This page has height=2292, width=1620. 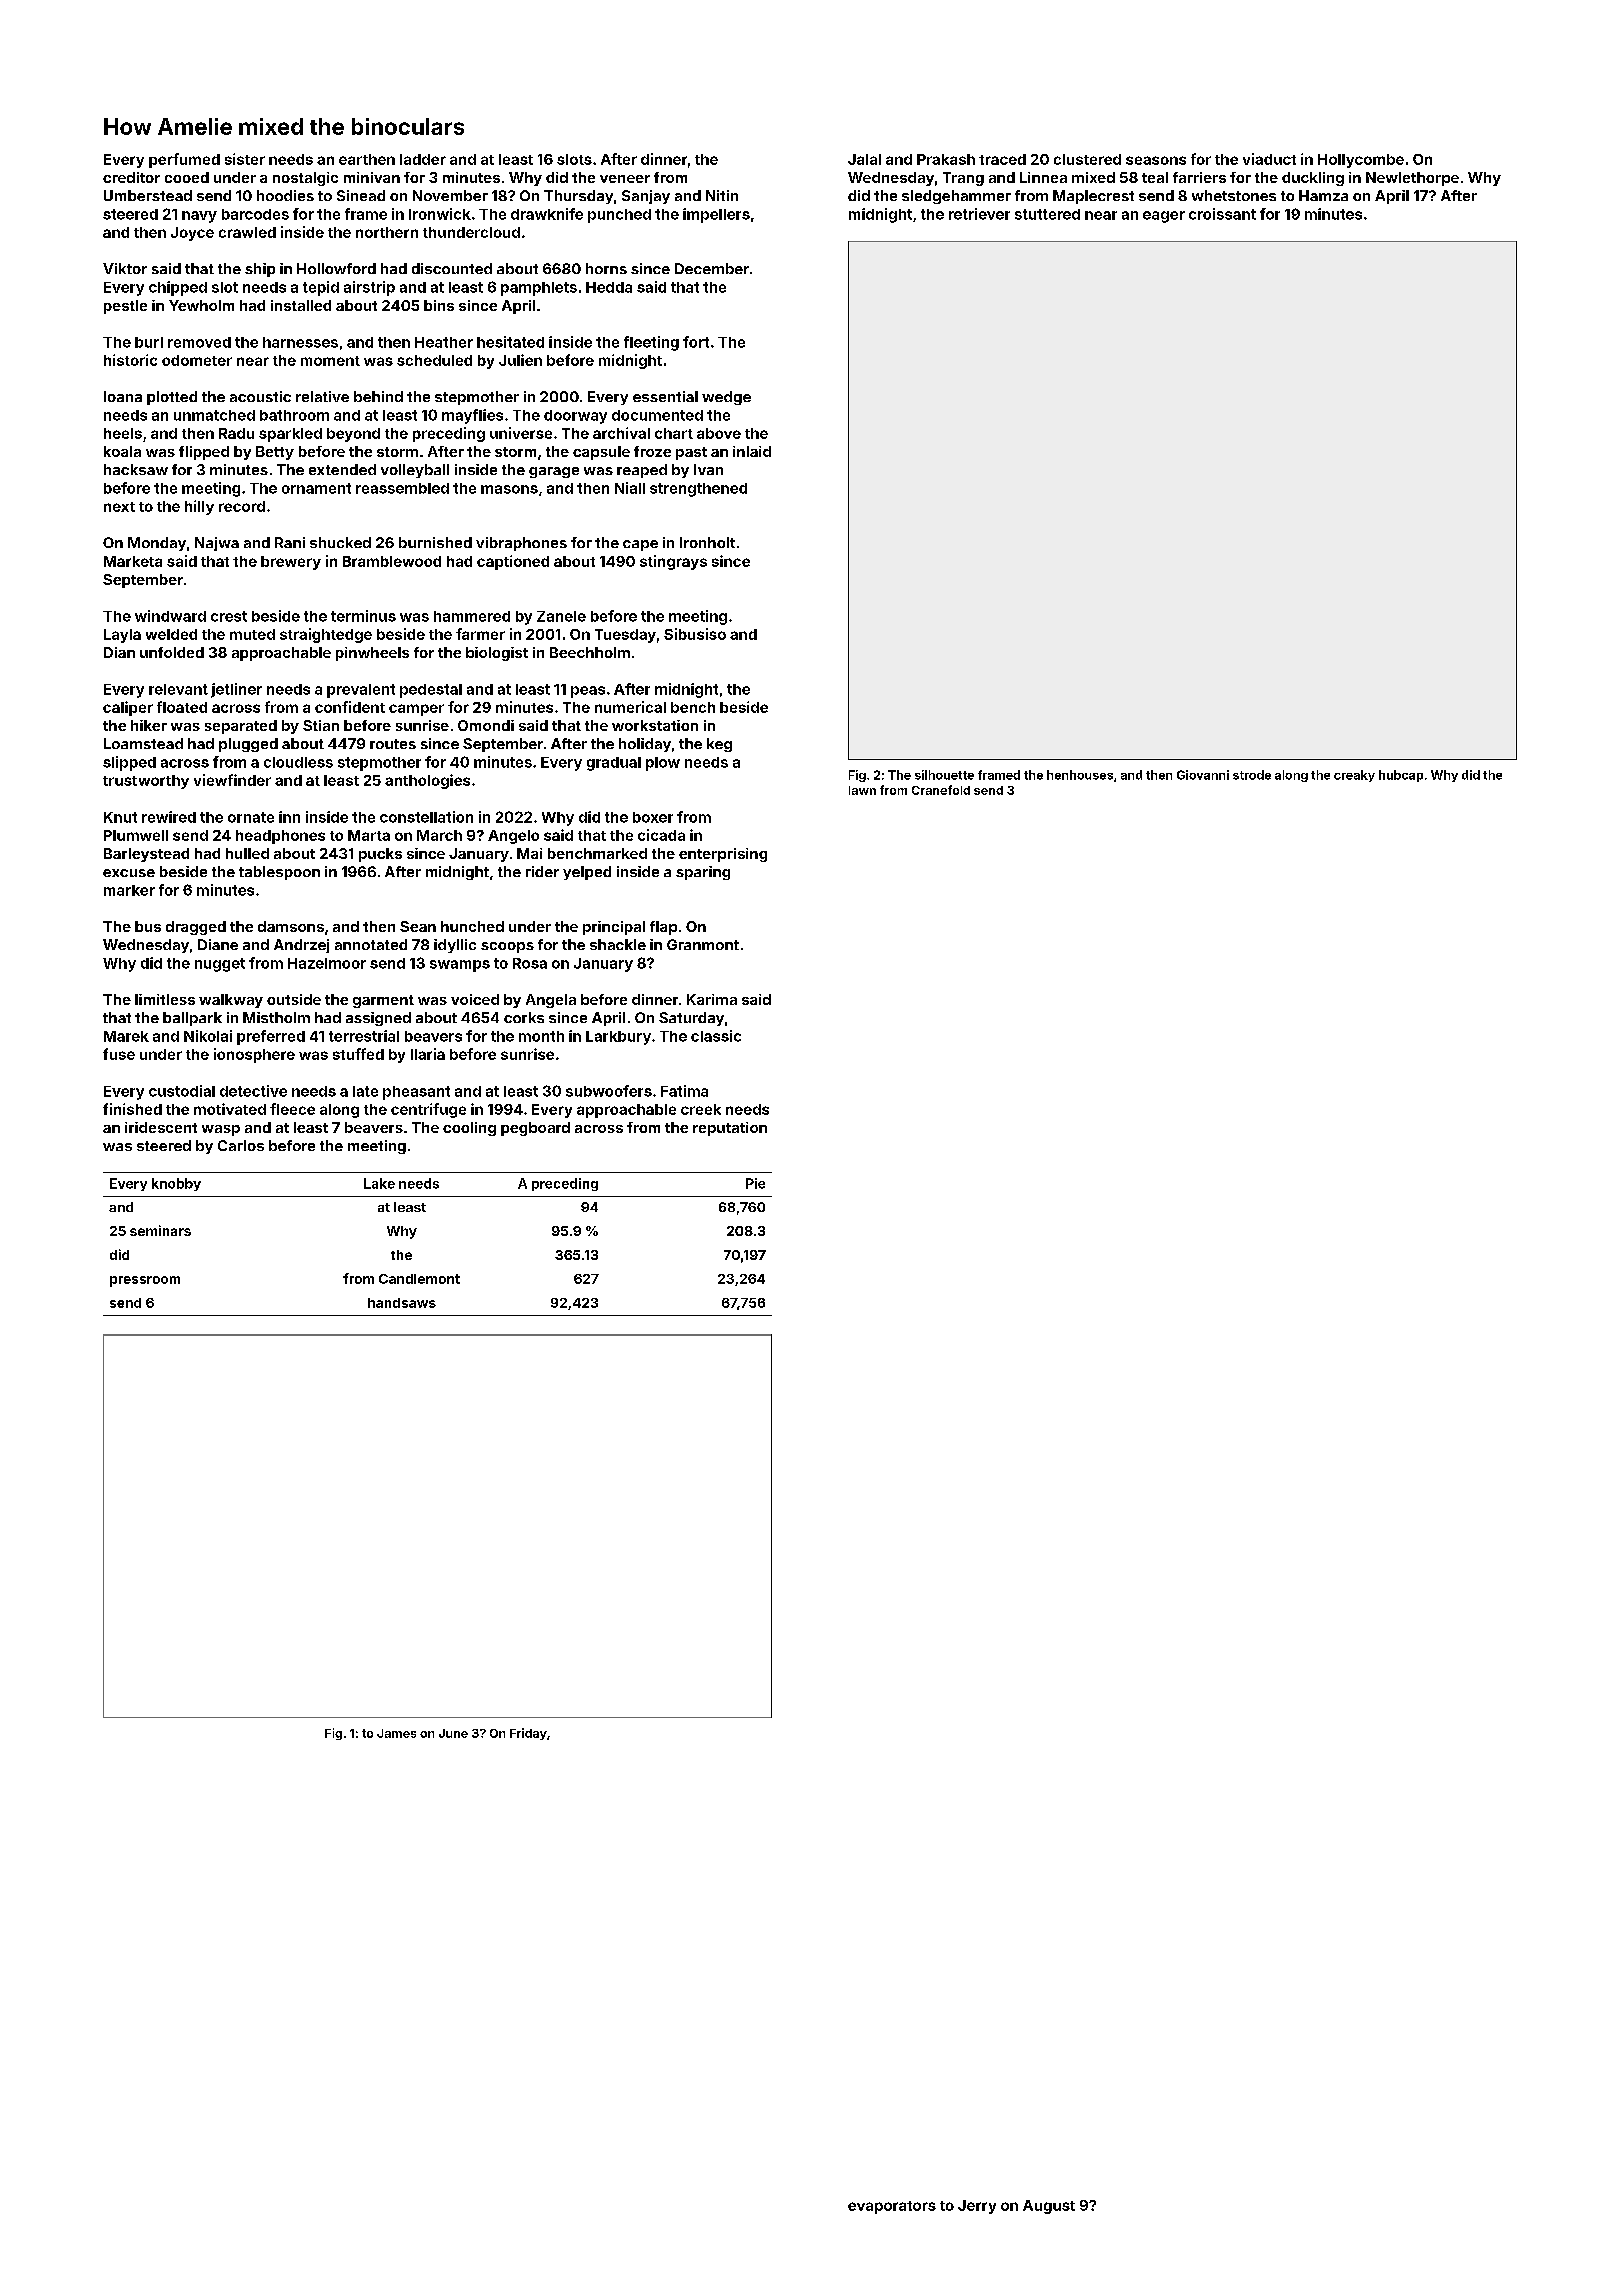 I want to click on pressroom, so click(x=145, y=1281).
